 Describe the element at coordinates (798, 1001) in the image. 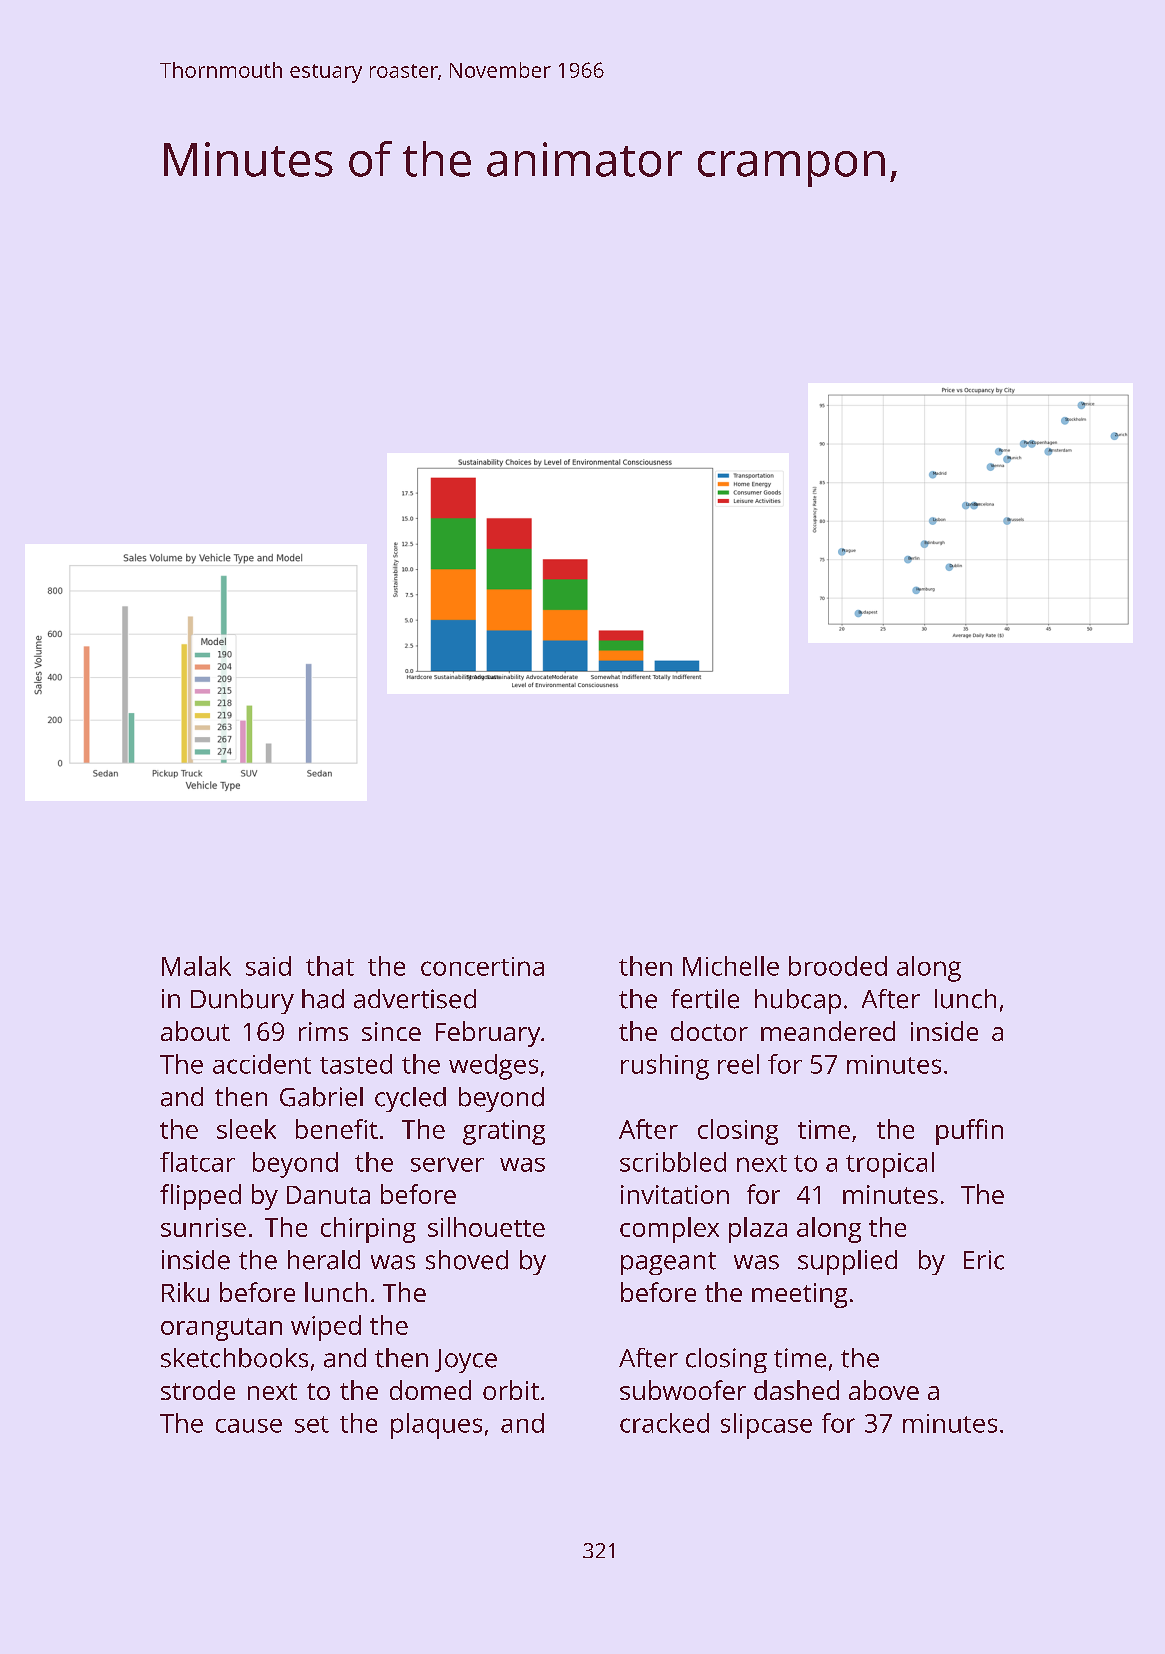

I see `hubcap` at that location.
